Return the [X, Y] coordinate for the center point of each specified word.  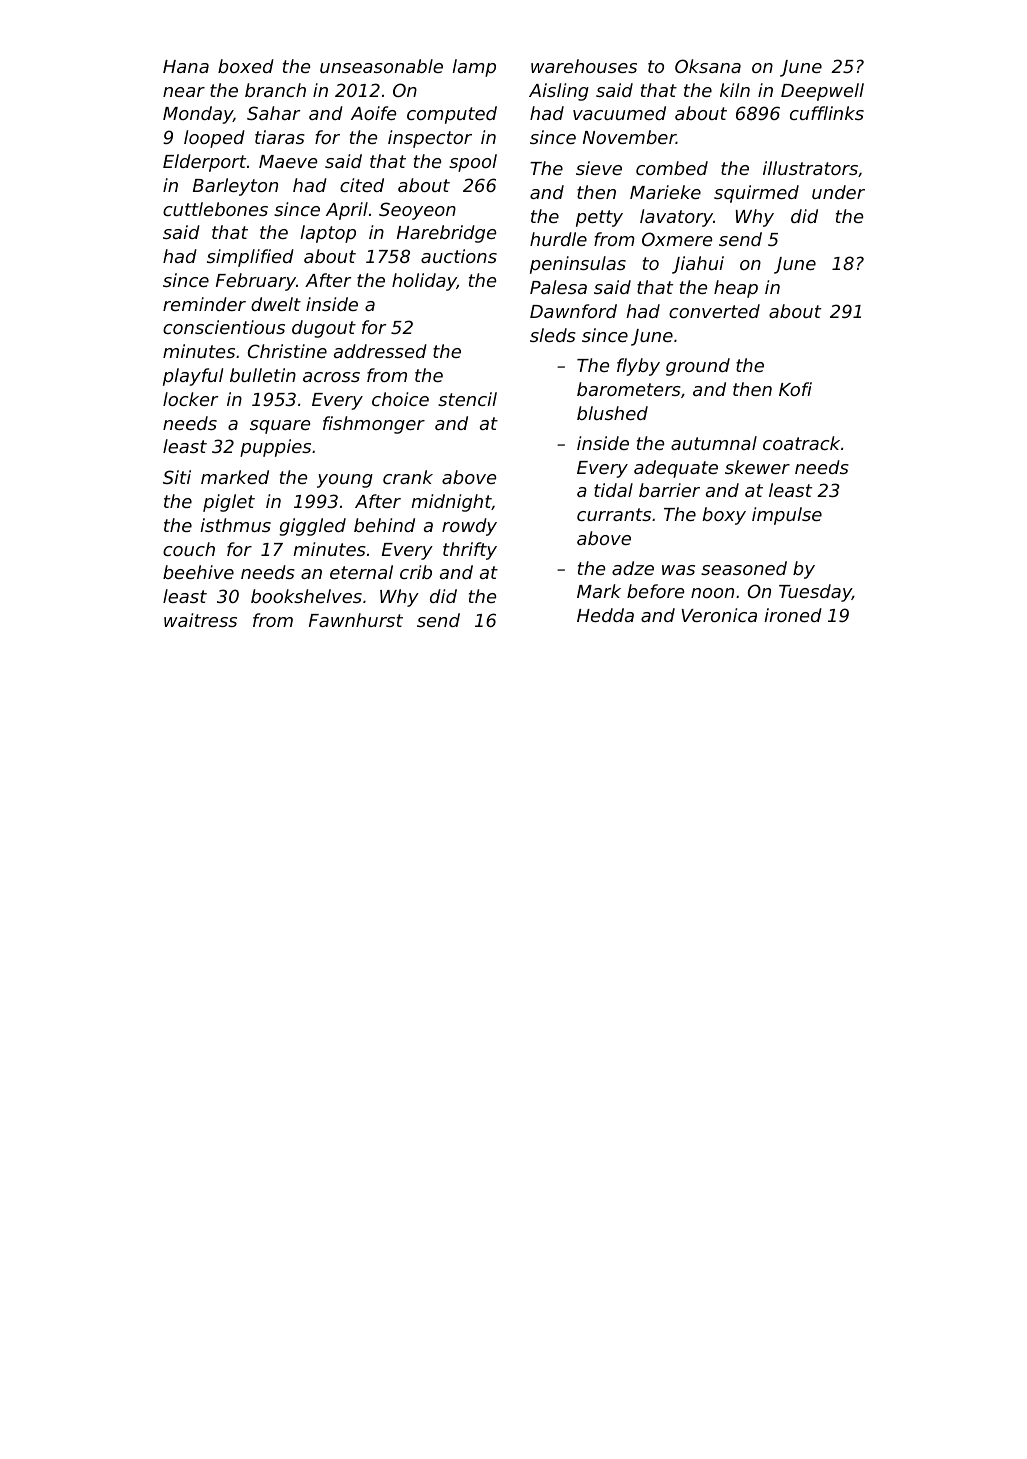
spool [473, 163]
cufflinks [827, 113]
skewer [757, 467]
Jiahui [698, 265]
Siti [177, 477]
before [655, 591]
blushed [612, 413]
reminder [204, 304]
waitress [200, 620]
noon [712, 593]
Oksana [708, 66]
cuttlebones [215, 209]
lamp [474, 68]
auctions [459, 256]
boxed [246, 66]
